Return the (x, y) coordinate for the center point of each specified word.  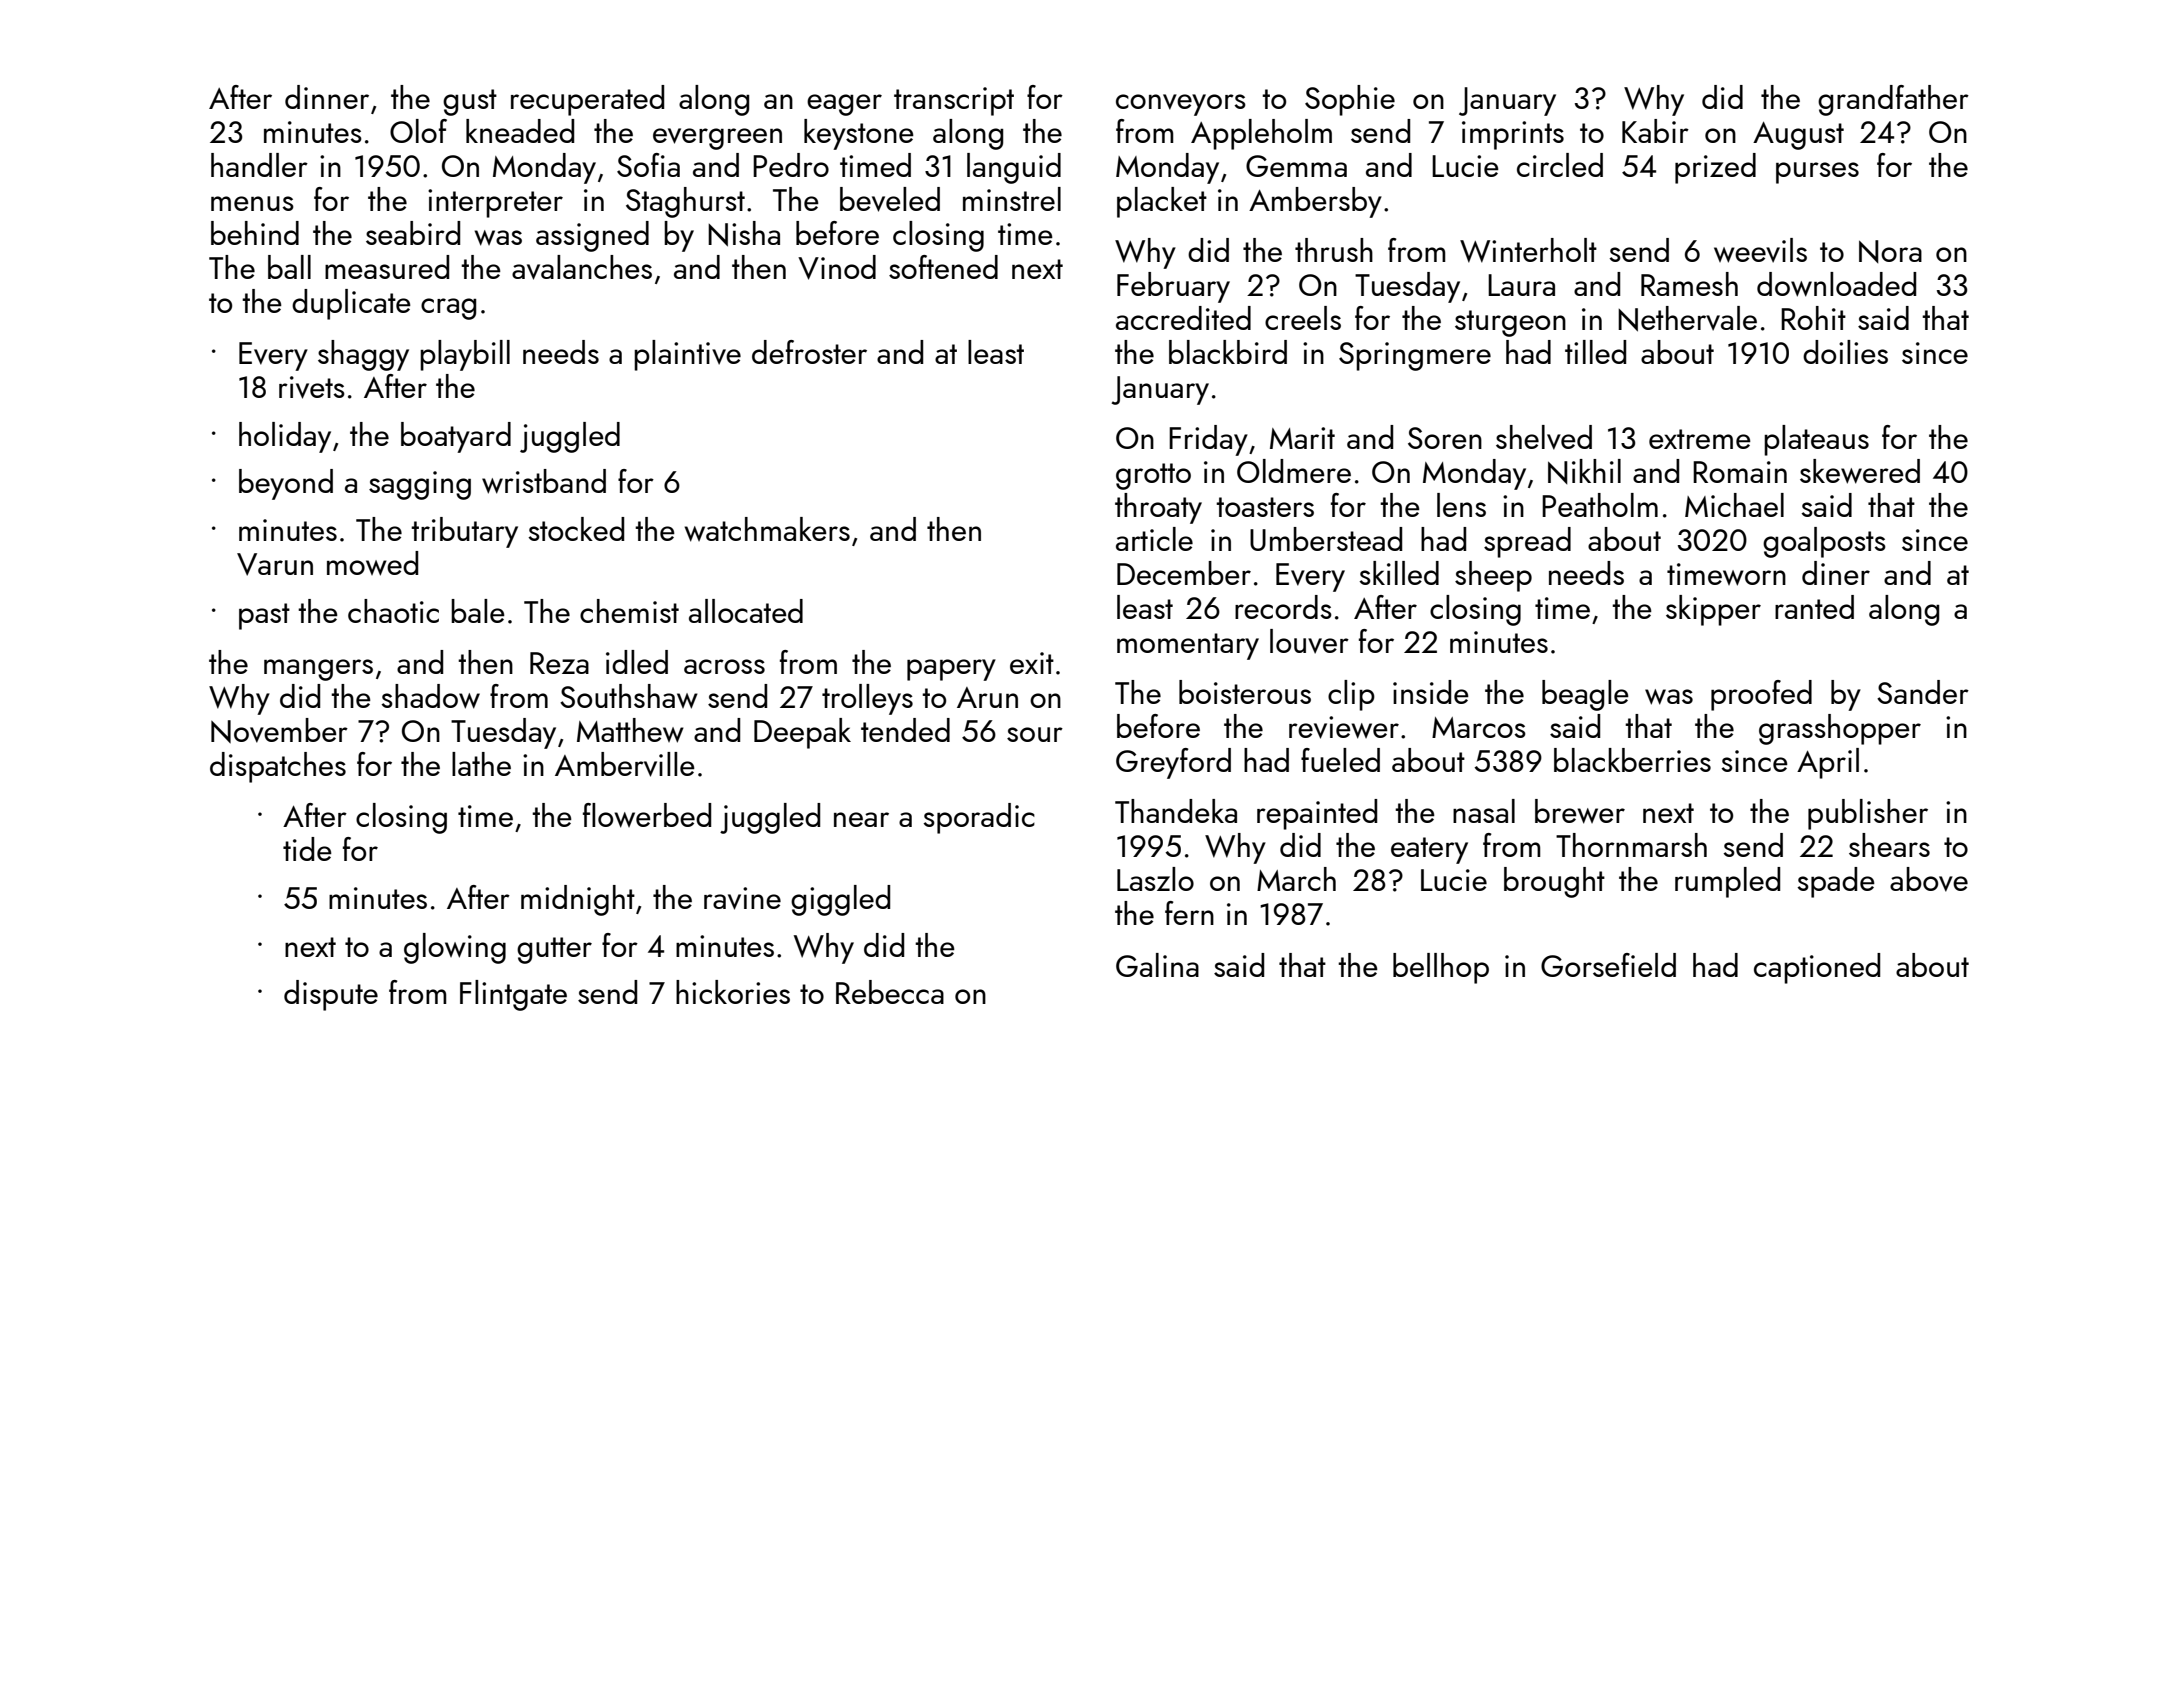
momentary (1188, 646)
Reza (559, 663)
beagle (1585, 695)
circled (1560, 165)
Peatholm (1600, 505)
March (1296, 879)
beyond (286, 484)
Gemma (1296, 166)
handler (259, 165)
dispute (331, 995)
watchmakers (767, 529)
